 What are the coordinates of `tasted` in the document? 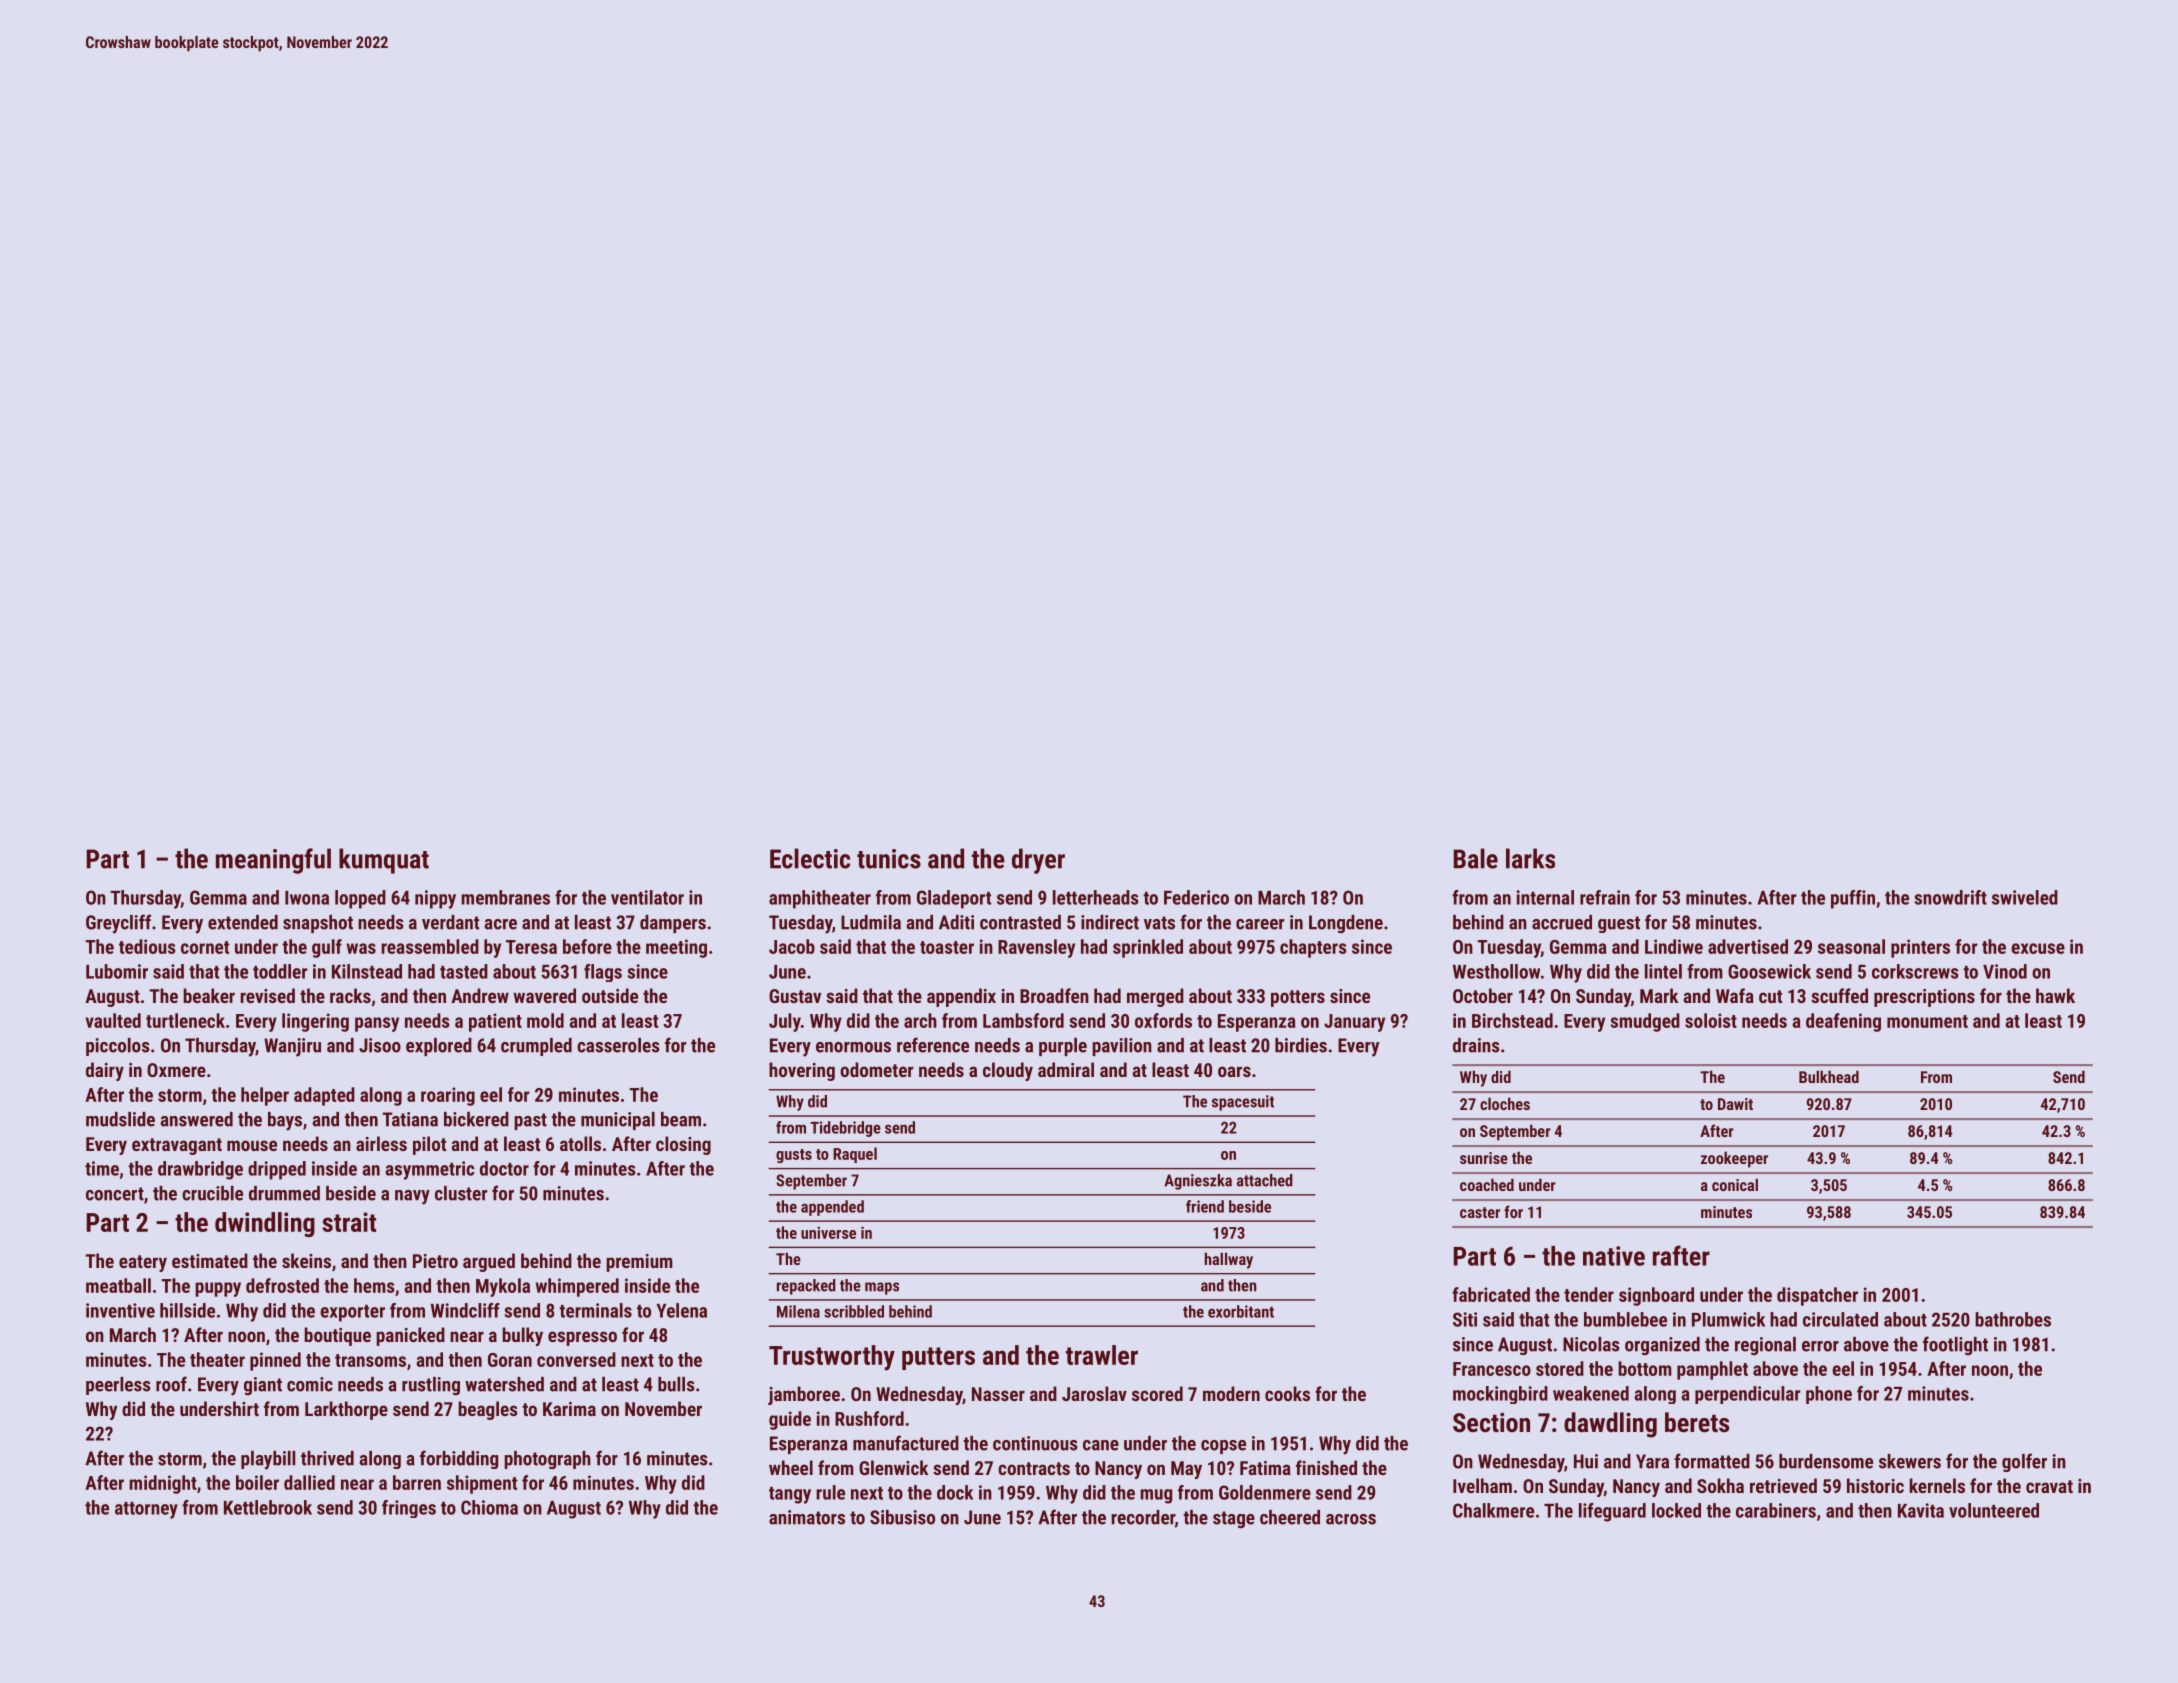 It's located at (464, 971).
